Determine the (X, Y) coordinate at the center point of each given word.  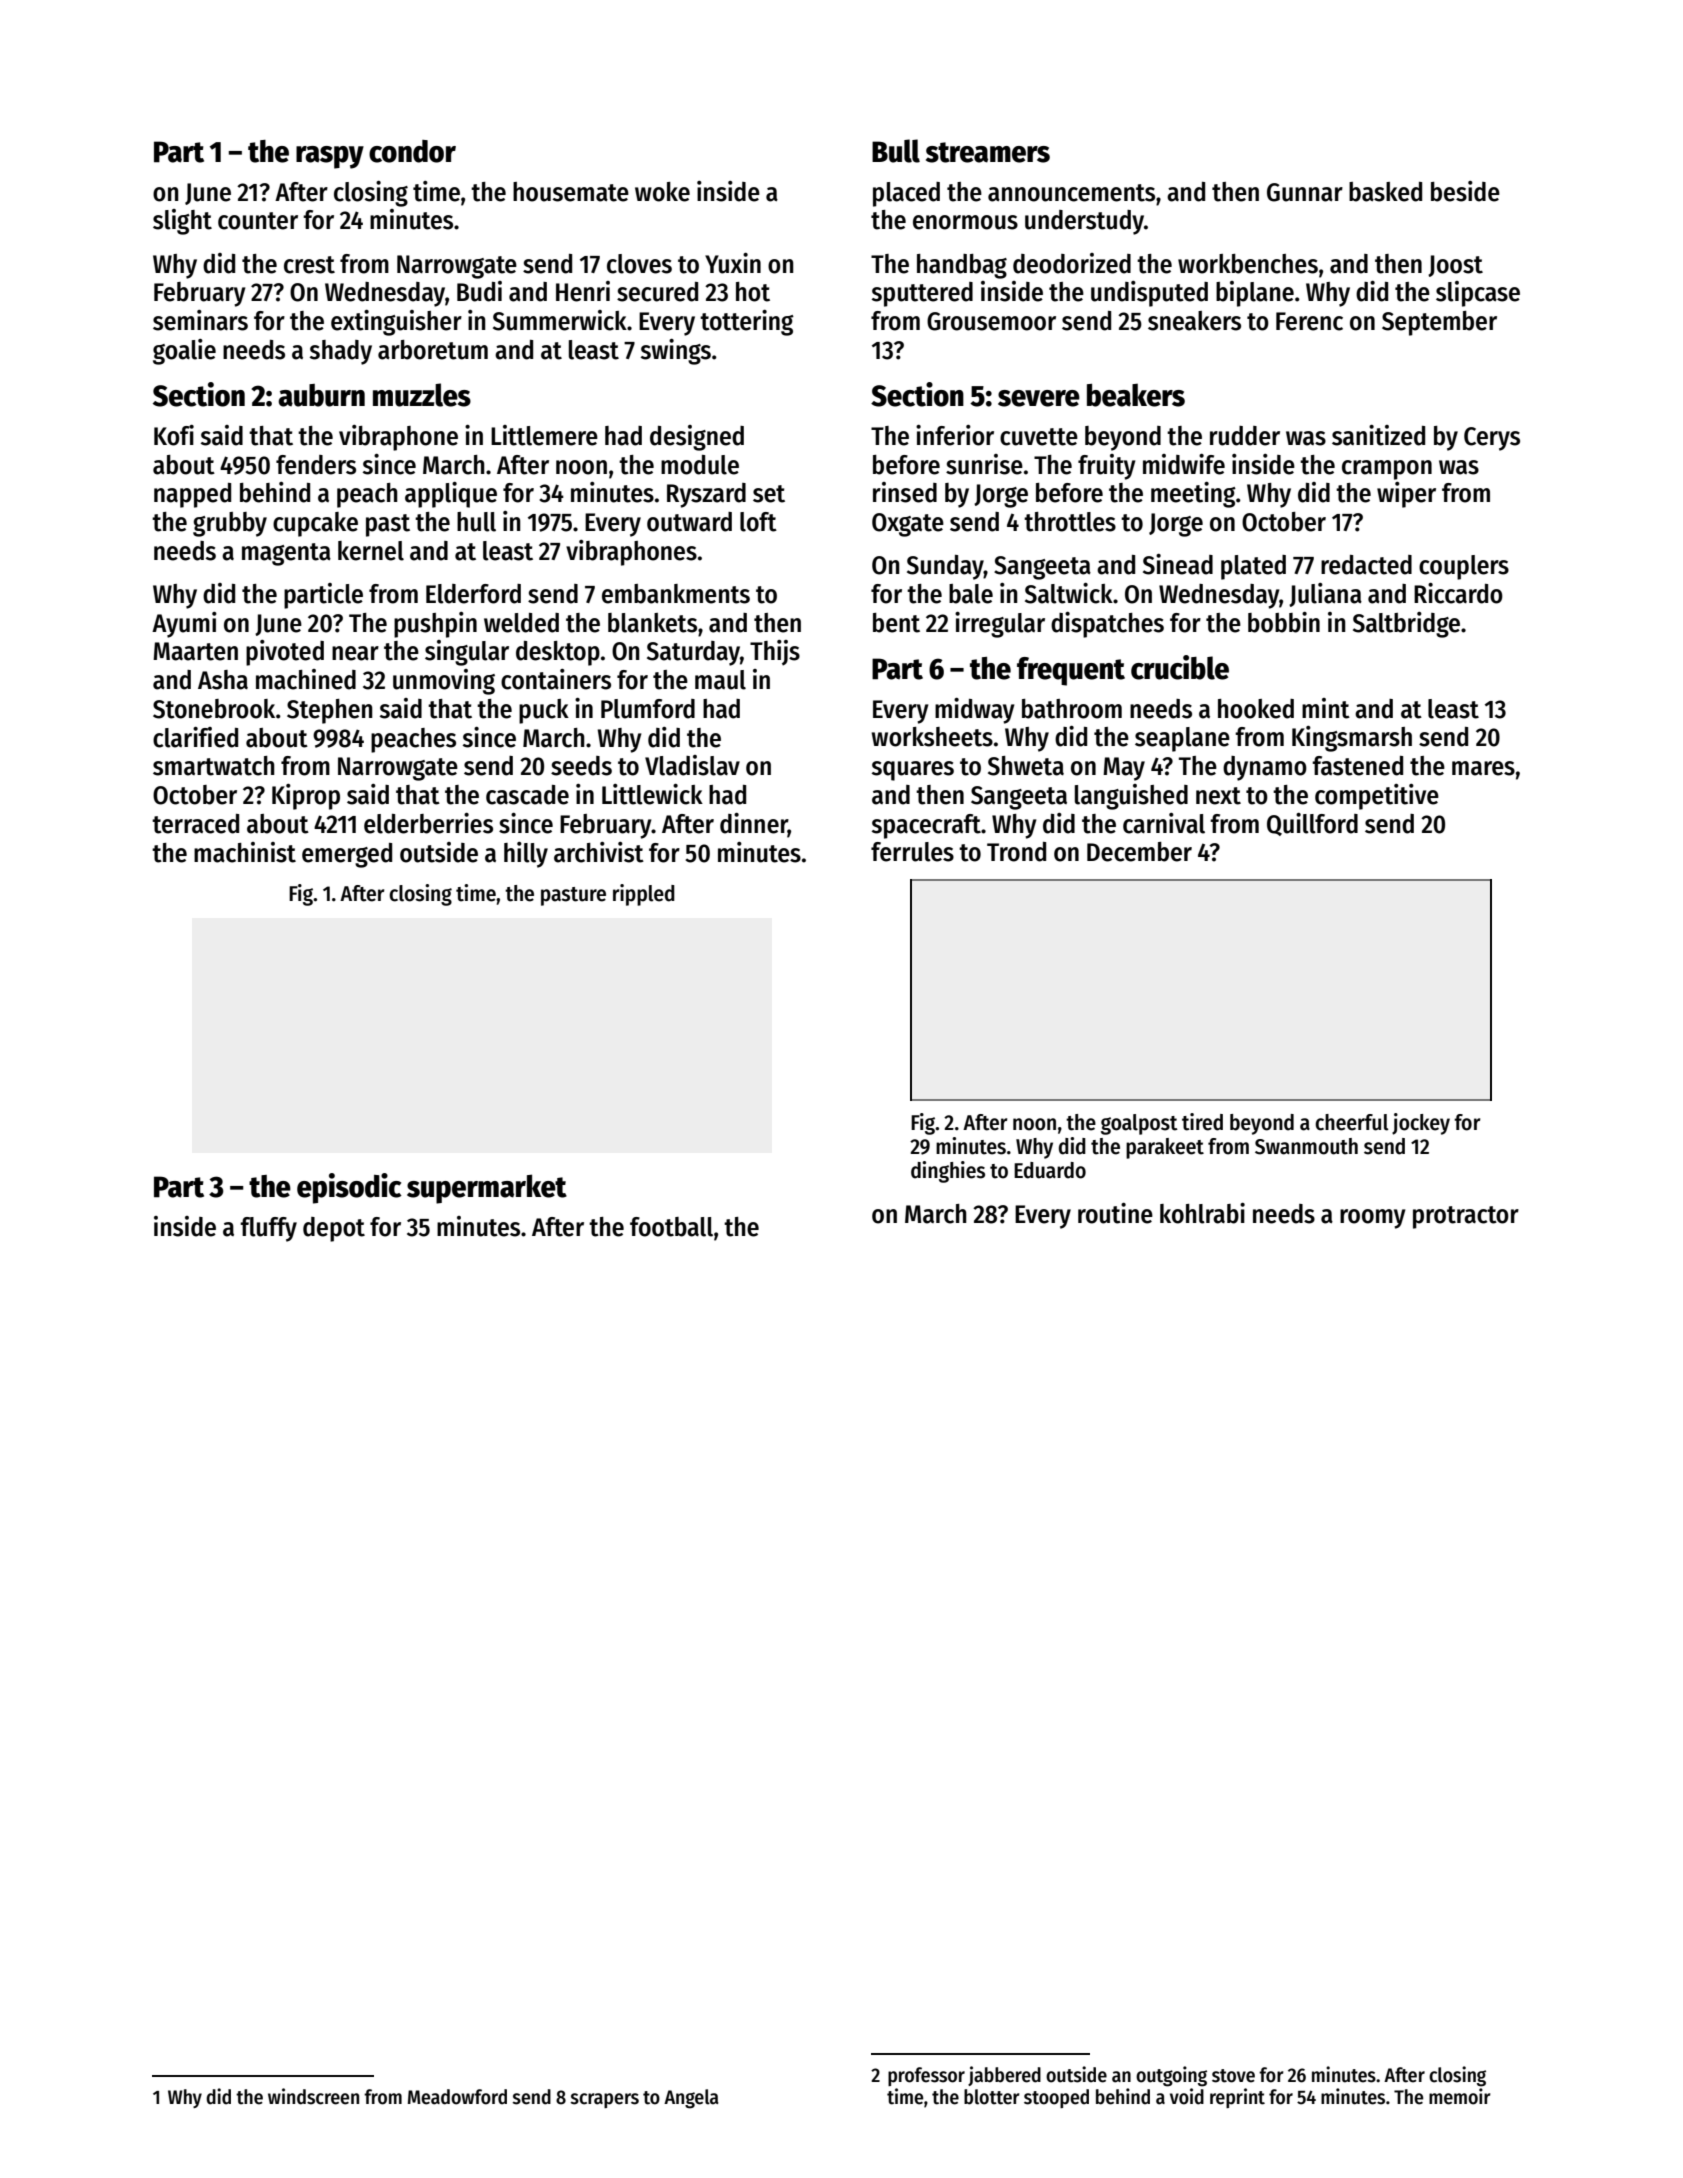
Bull (896, 151)
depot (334, 1229)
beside (1465, 191)
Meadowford (457, 2097)
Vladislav (692, 765)
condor (412, 151)
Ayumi (184, 625)
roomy (1373, 1219)
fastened (1357, 766)
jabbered (1004, 2076)
